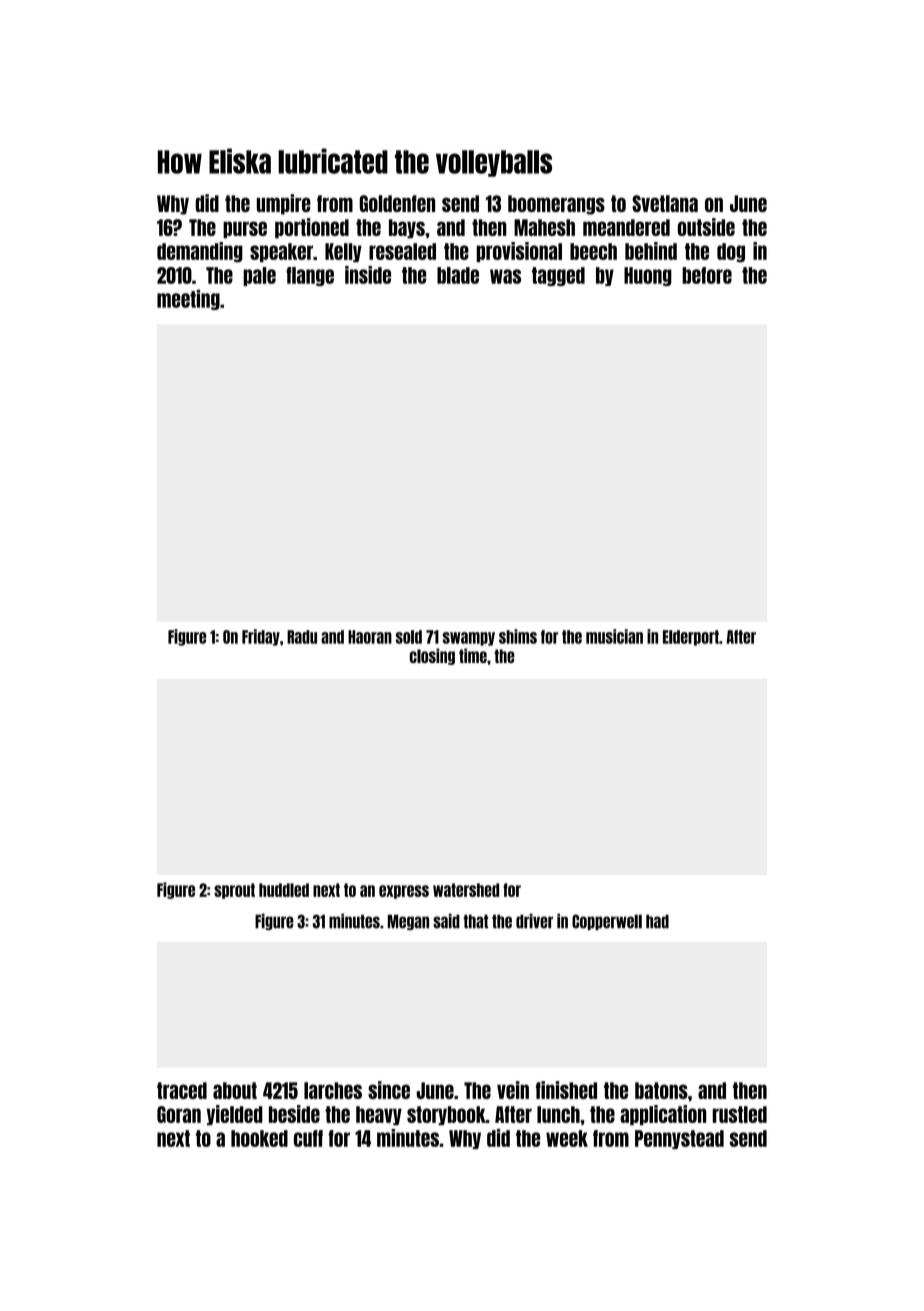  Describe the element at coordinates (234, 891) in the image. I see `sprout` at that location.
